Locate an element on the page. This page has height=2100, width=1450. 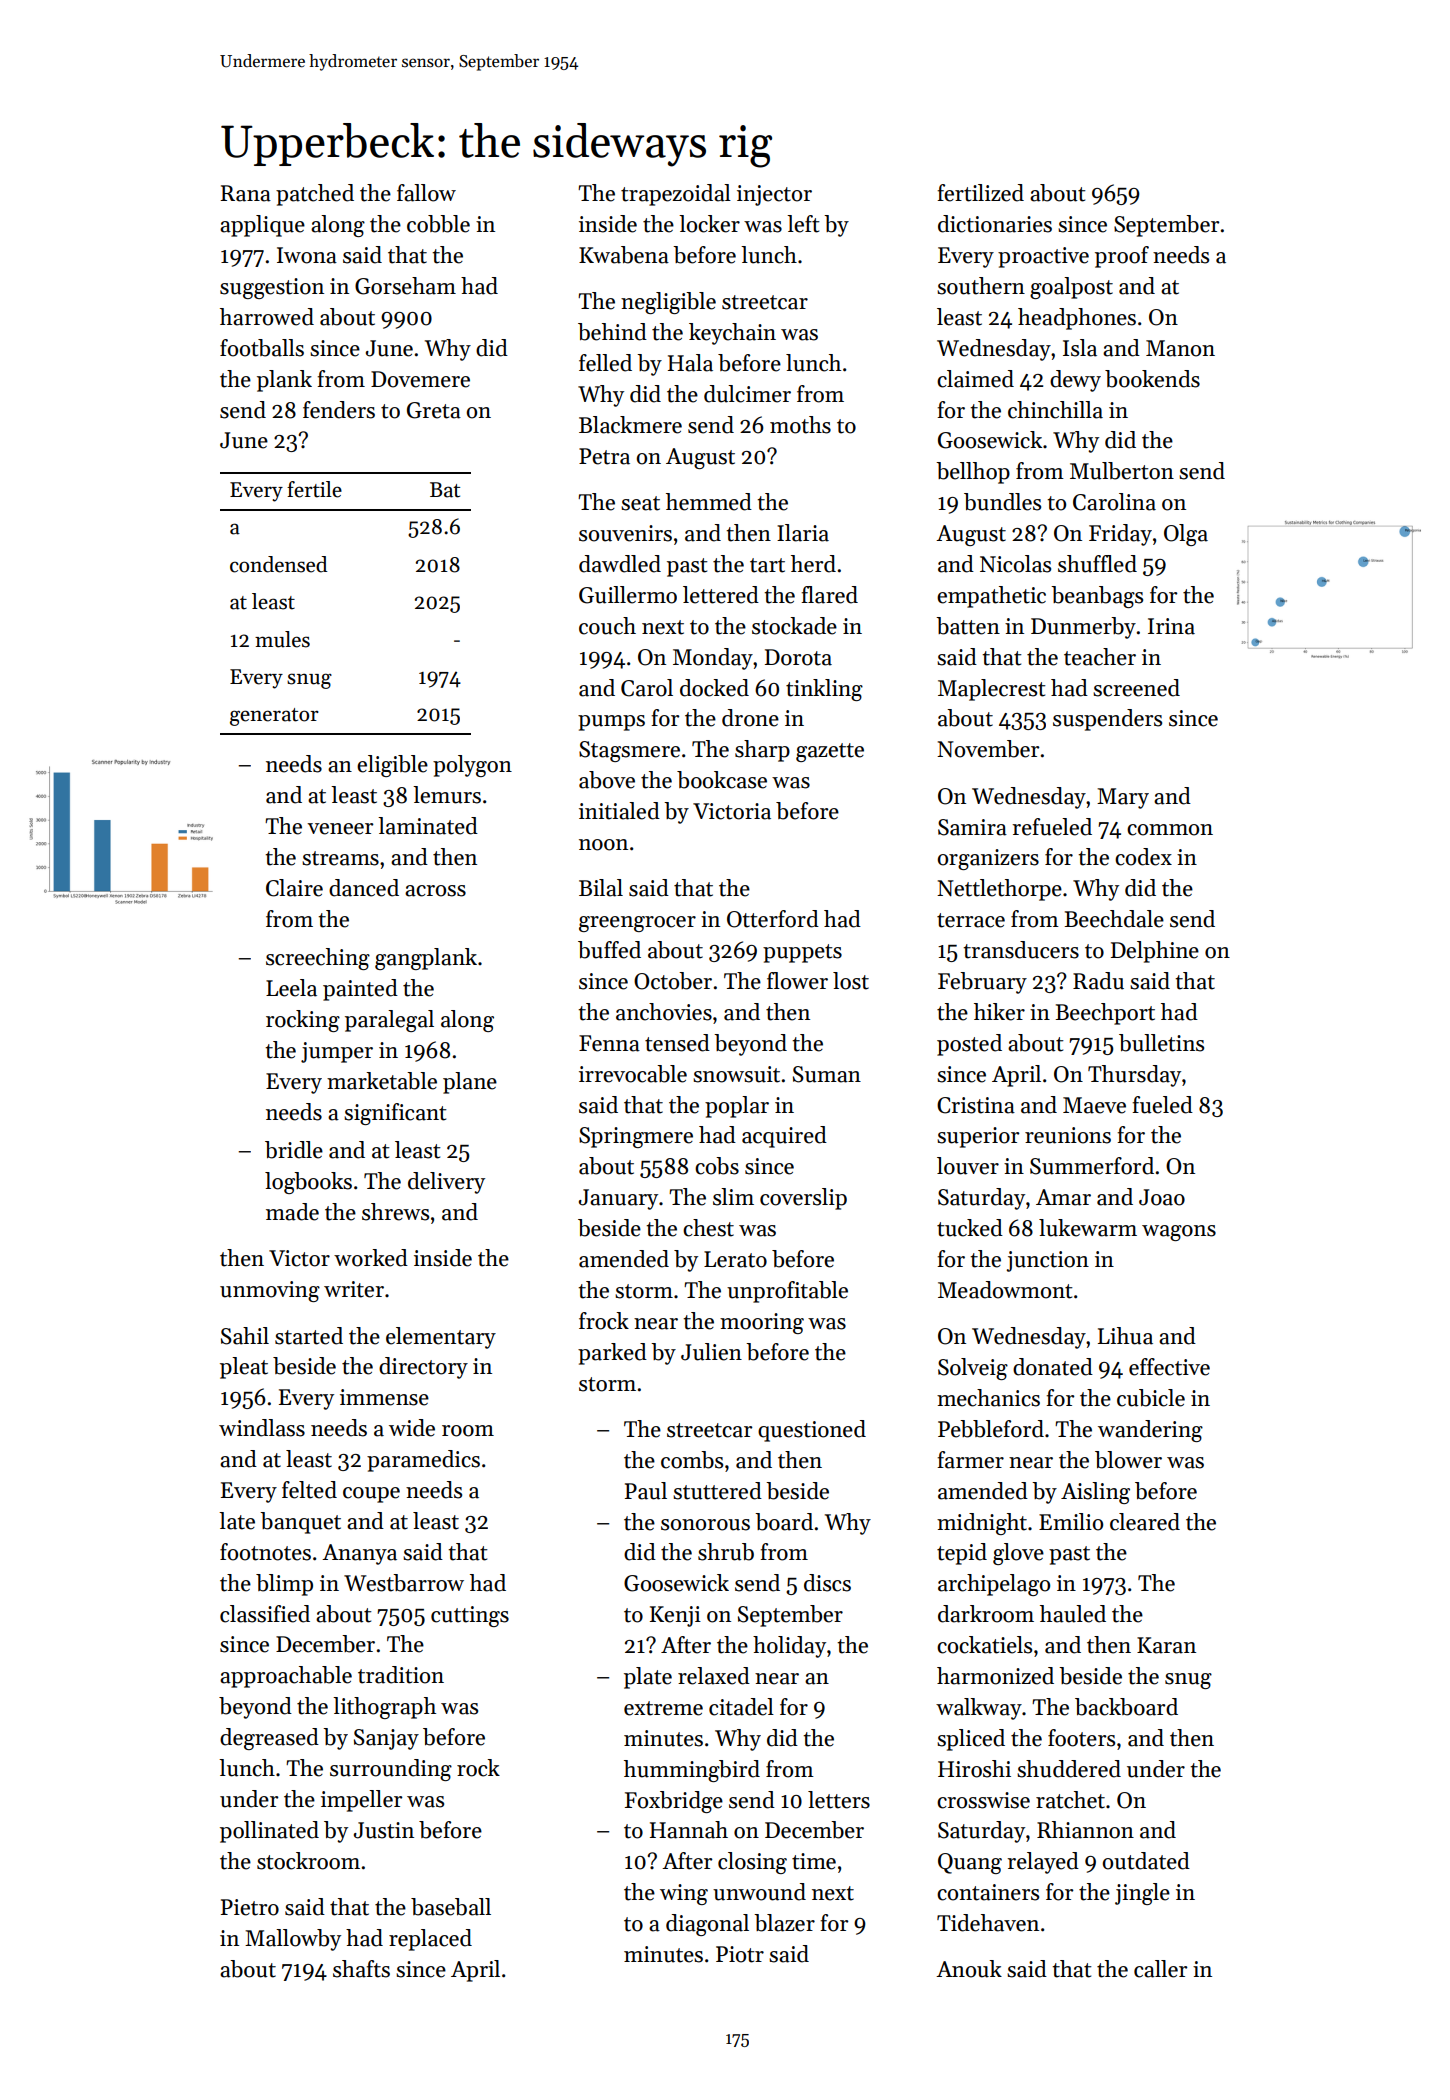
Irina is located at coordinates (1171, 626).
